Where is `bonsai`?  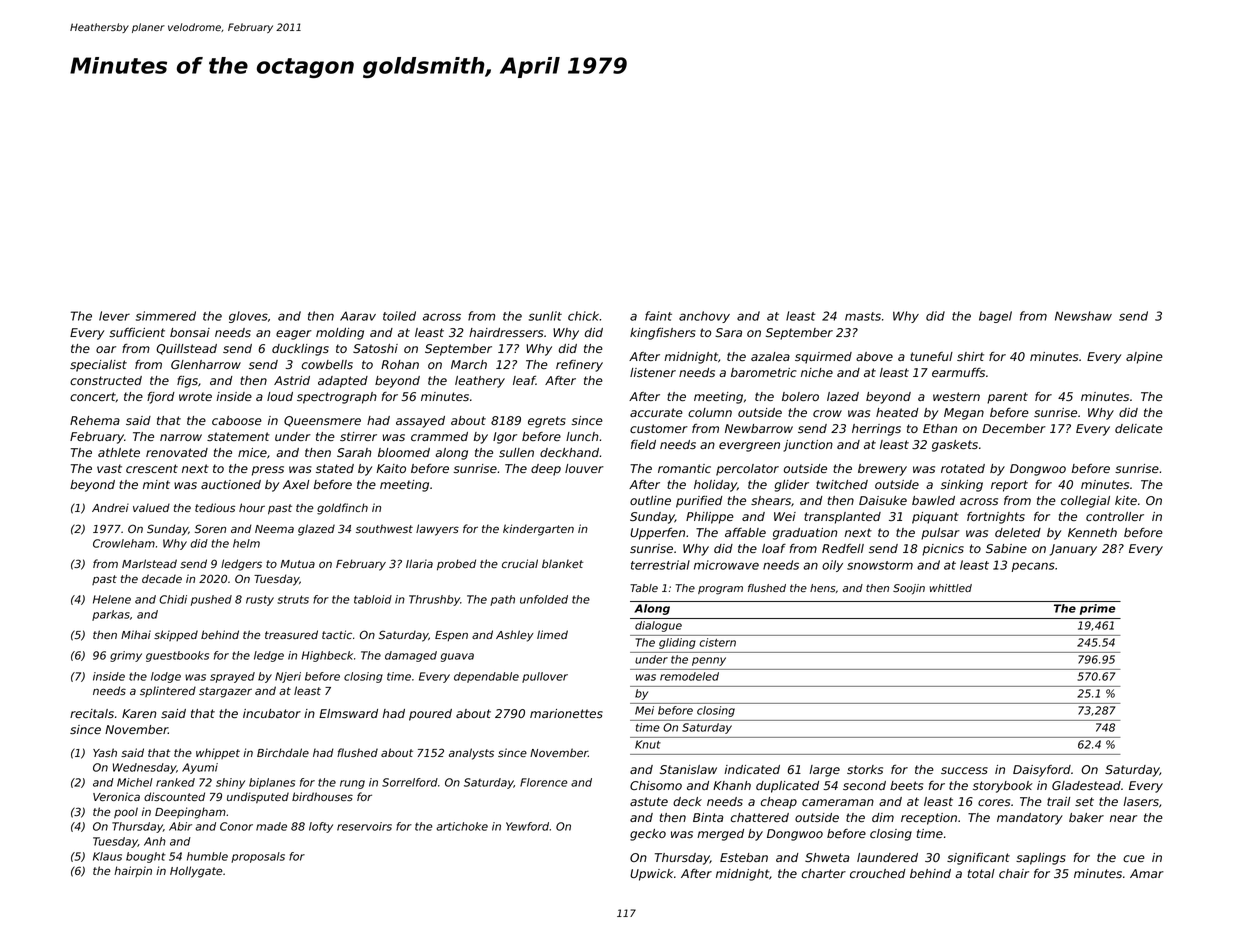
bonsai is located at coordinates (190, 332).
